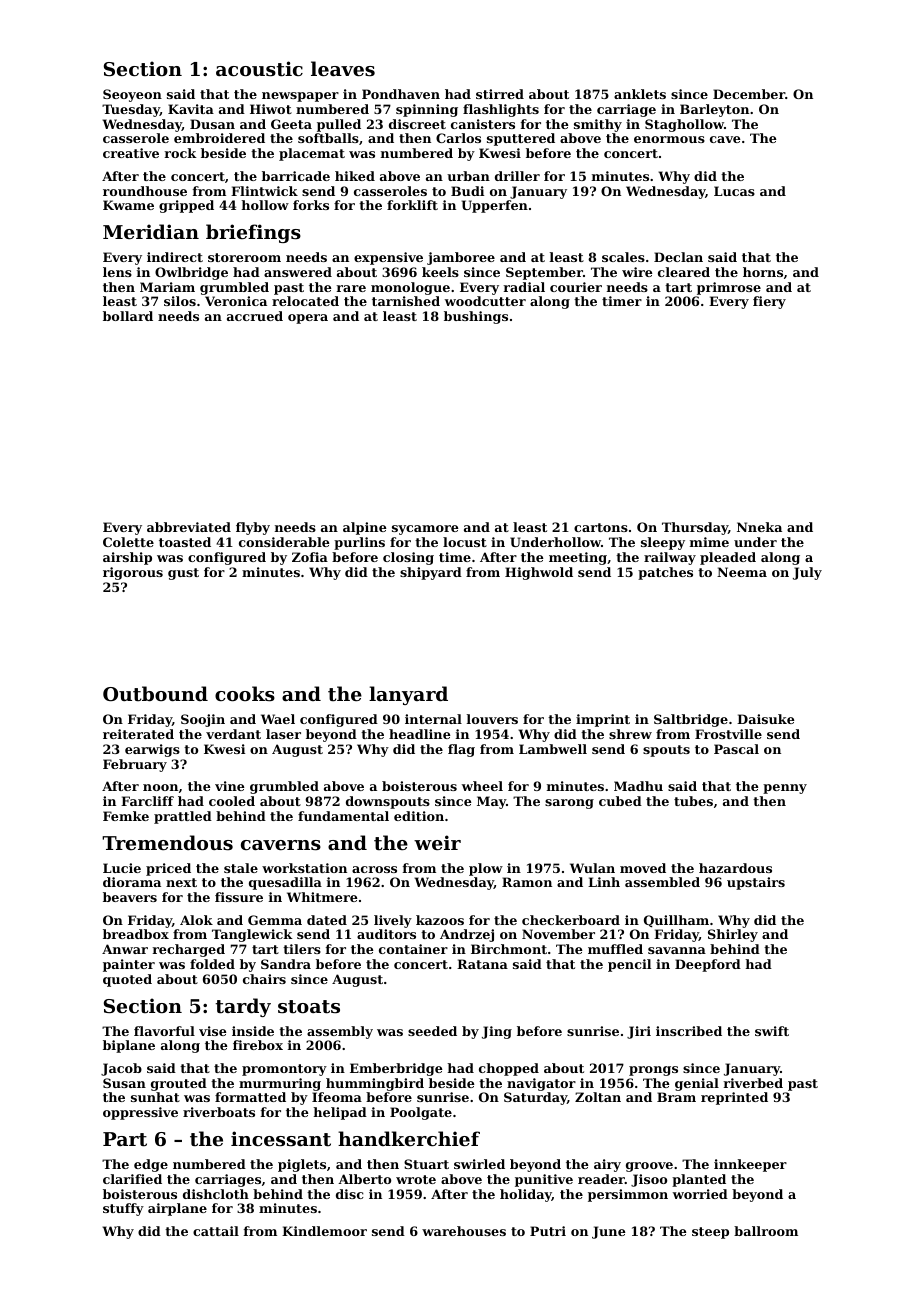 The width and height of the screenshot is (924, 1308). Describe the element at coordinates (765, 719) in the screenshot. I see `Daisuke` at that location.
